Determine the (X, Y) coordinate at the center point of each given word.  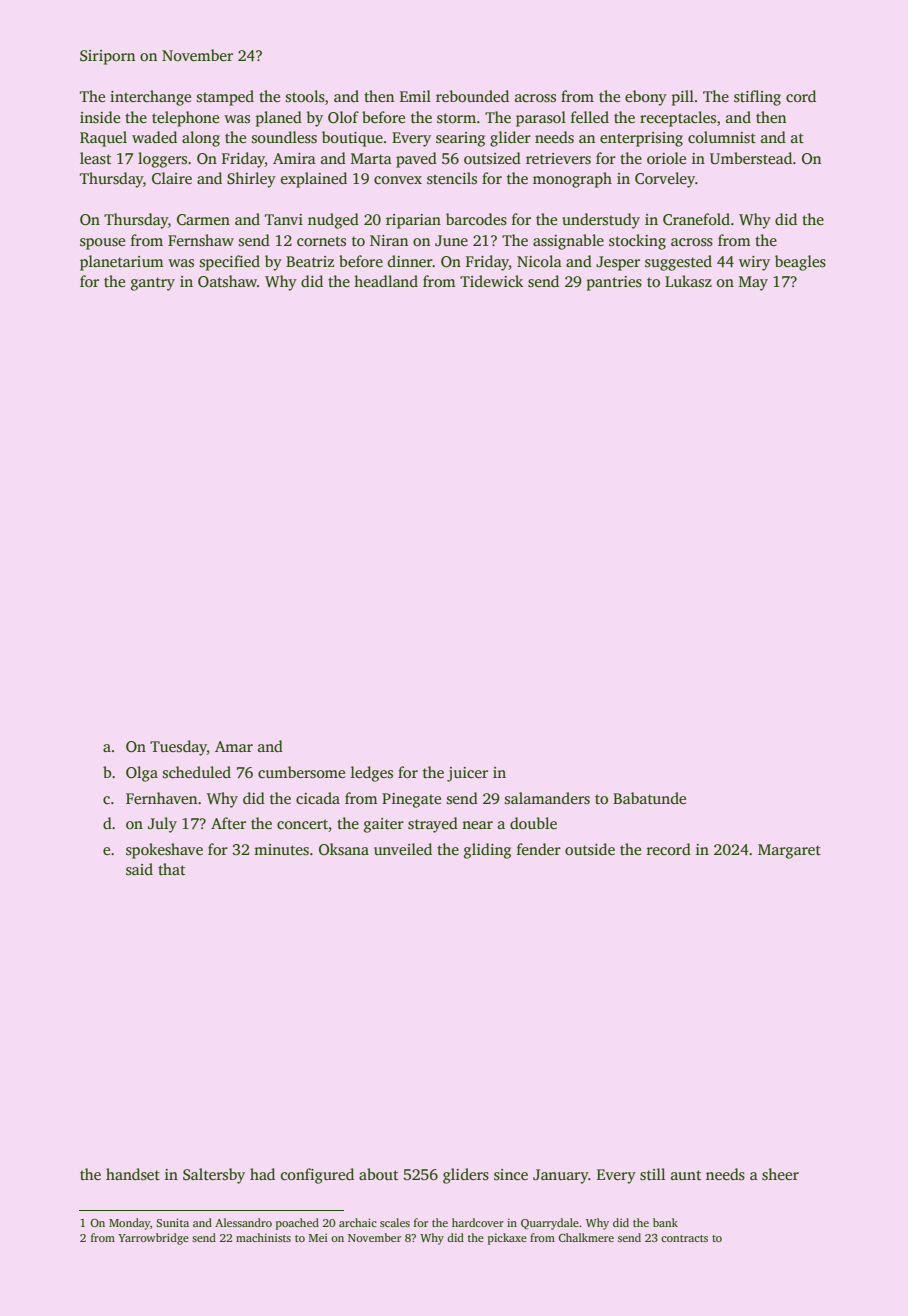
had (262, 1174)
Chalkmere (586, 1237)
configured (317, 1176)
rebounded (472, 96)
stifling (757, 98)
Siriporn (107, 57)
